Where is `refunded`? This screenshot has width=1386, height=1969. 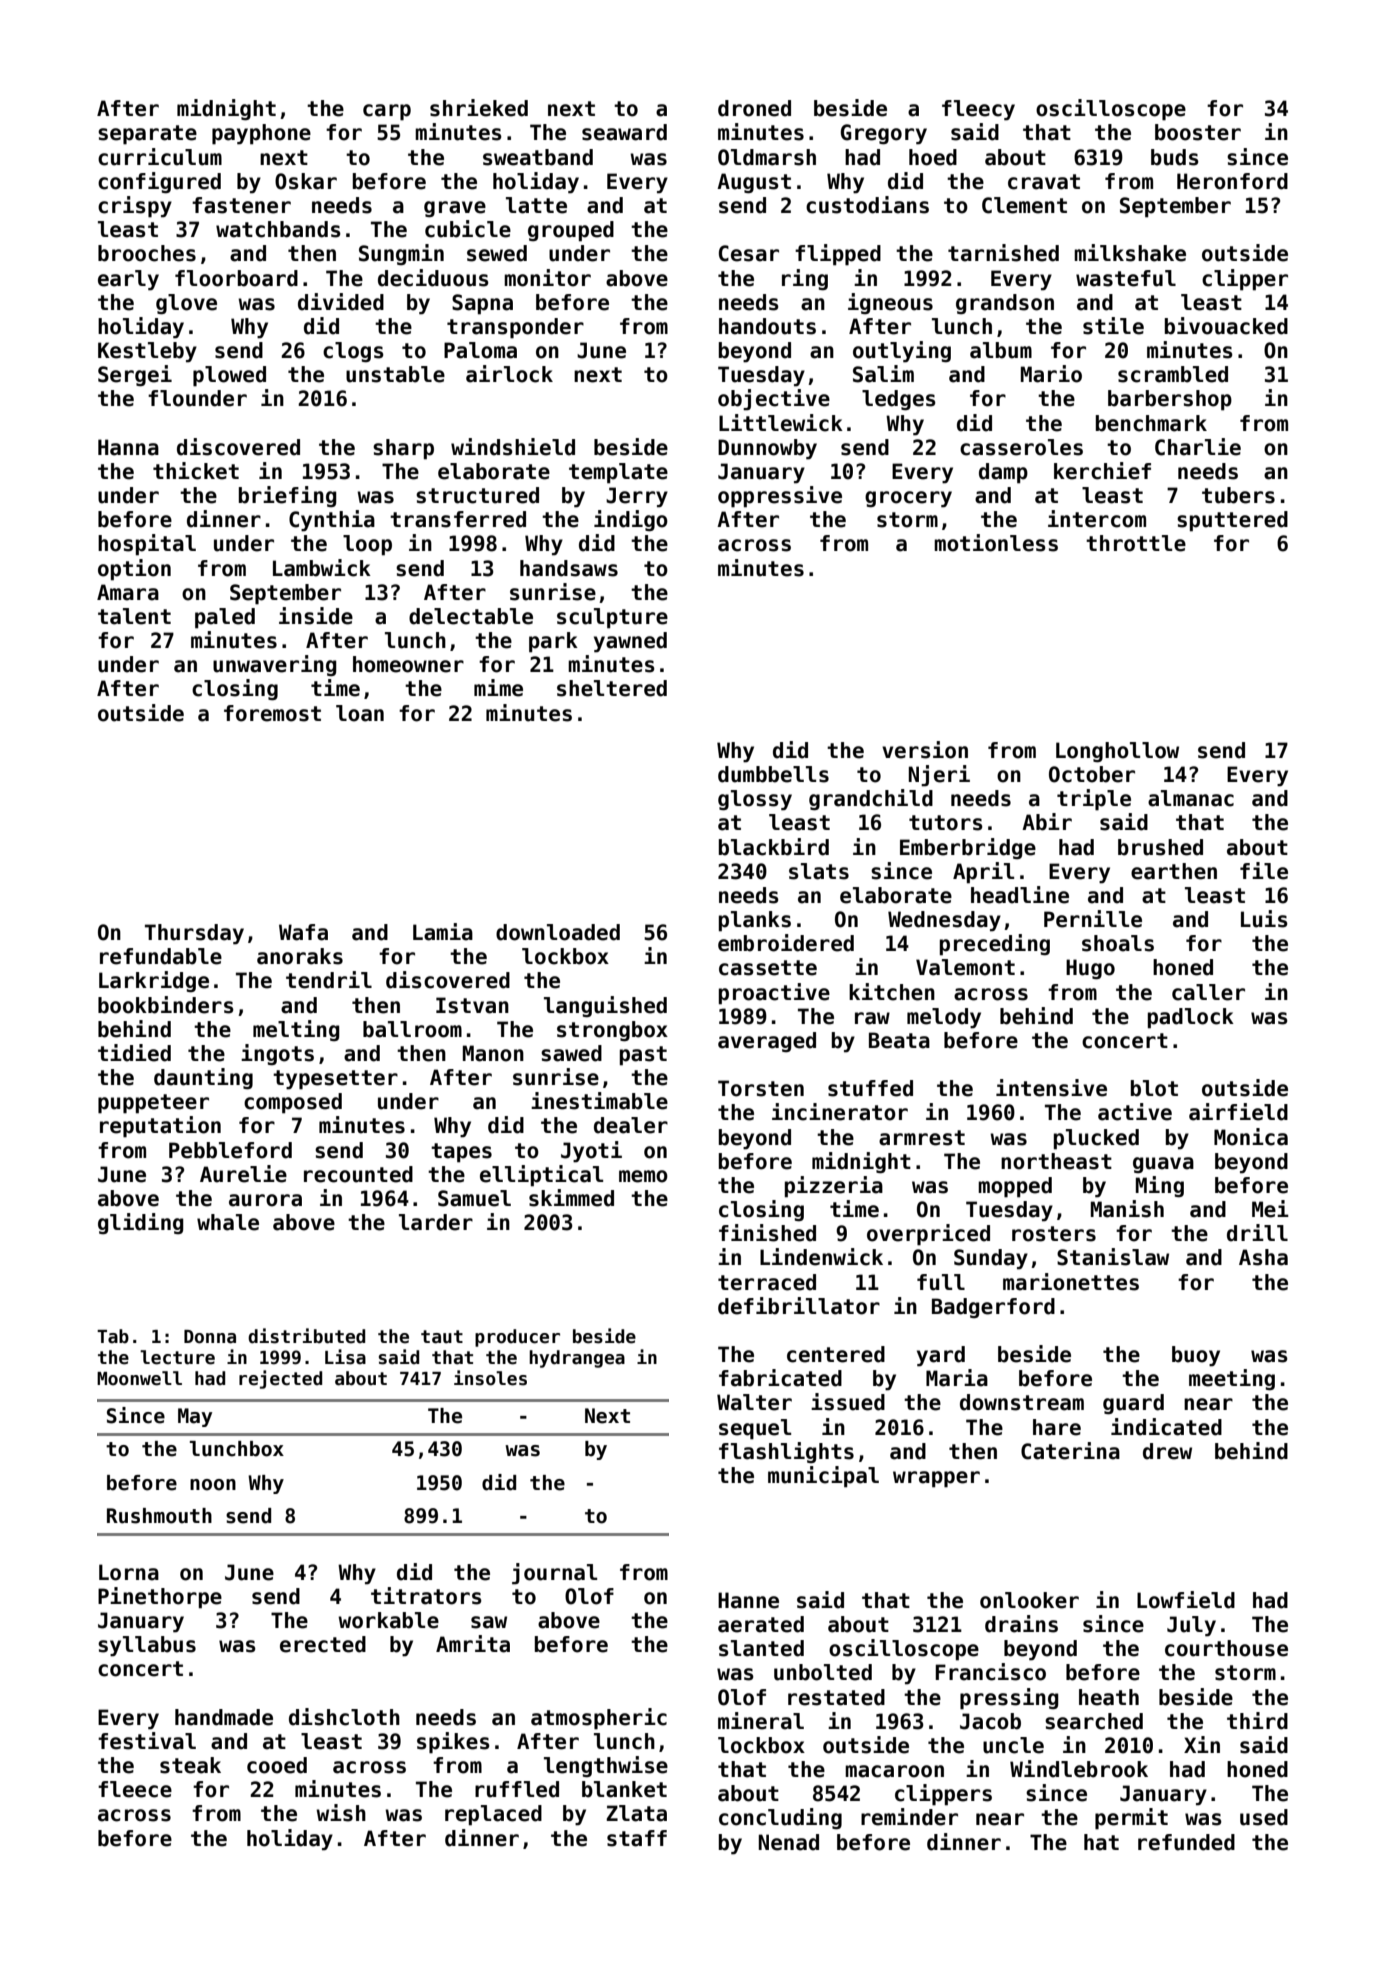
refunded is located at coordinates (1186, 1842).
